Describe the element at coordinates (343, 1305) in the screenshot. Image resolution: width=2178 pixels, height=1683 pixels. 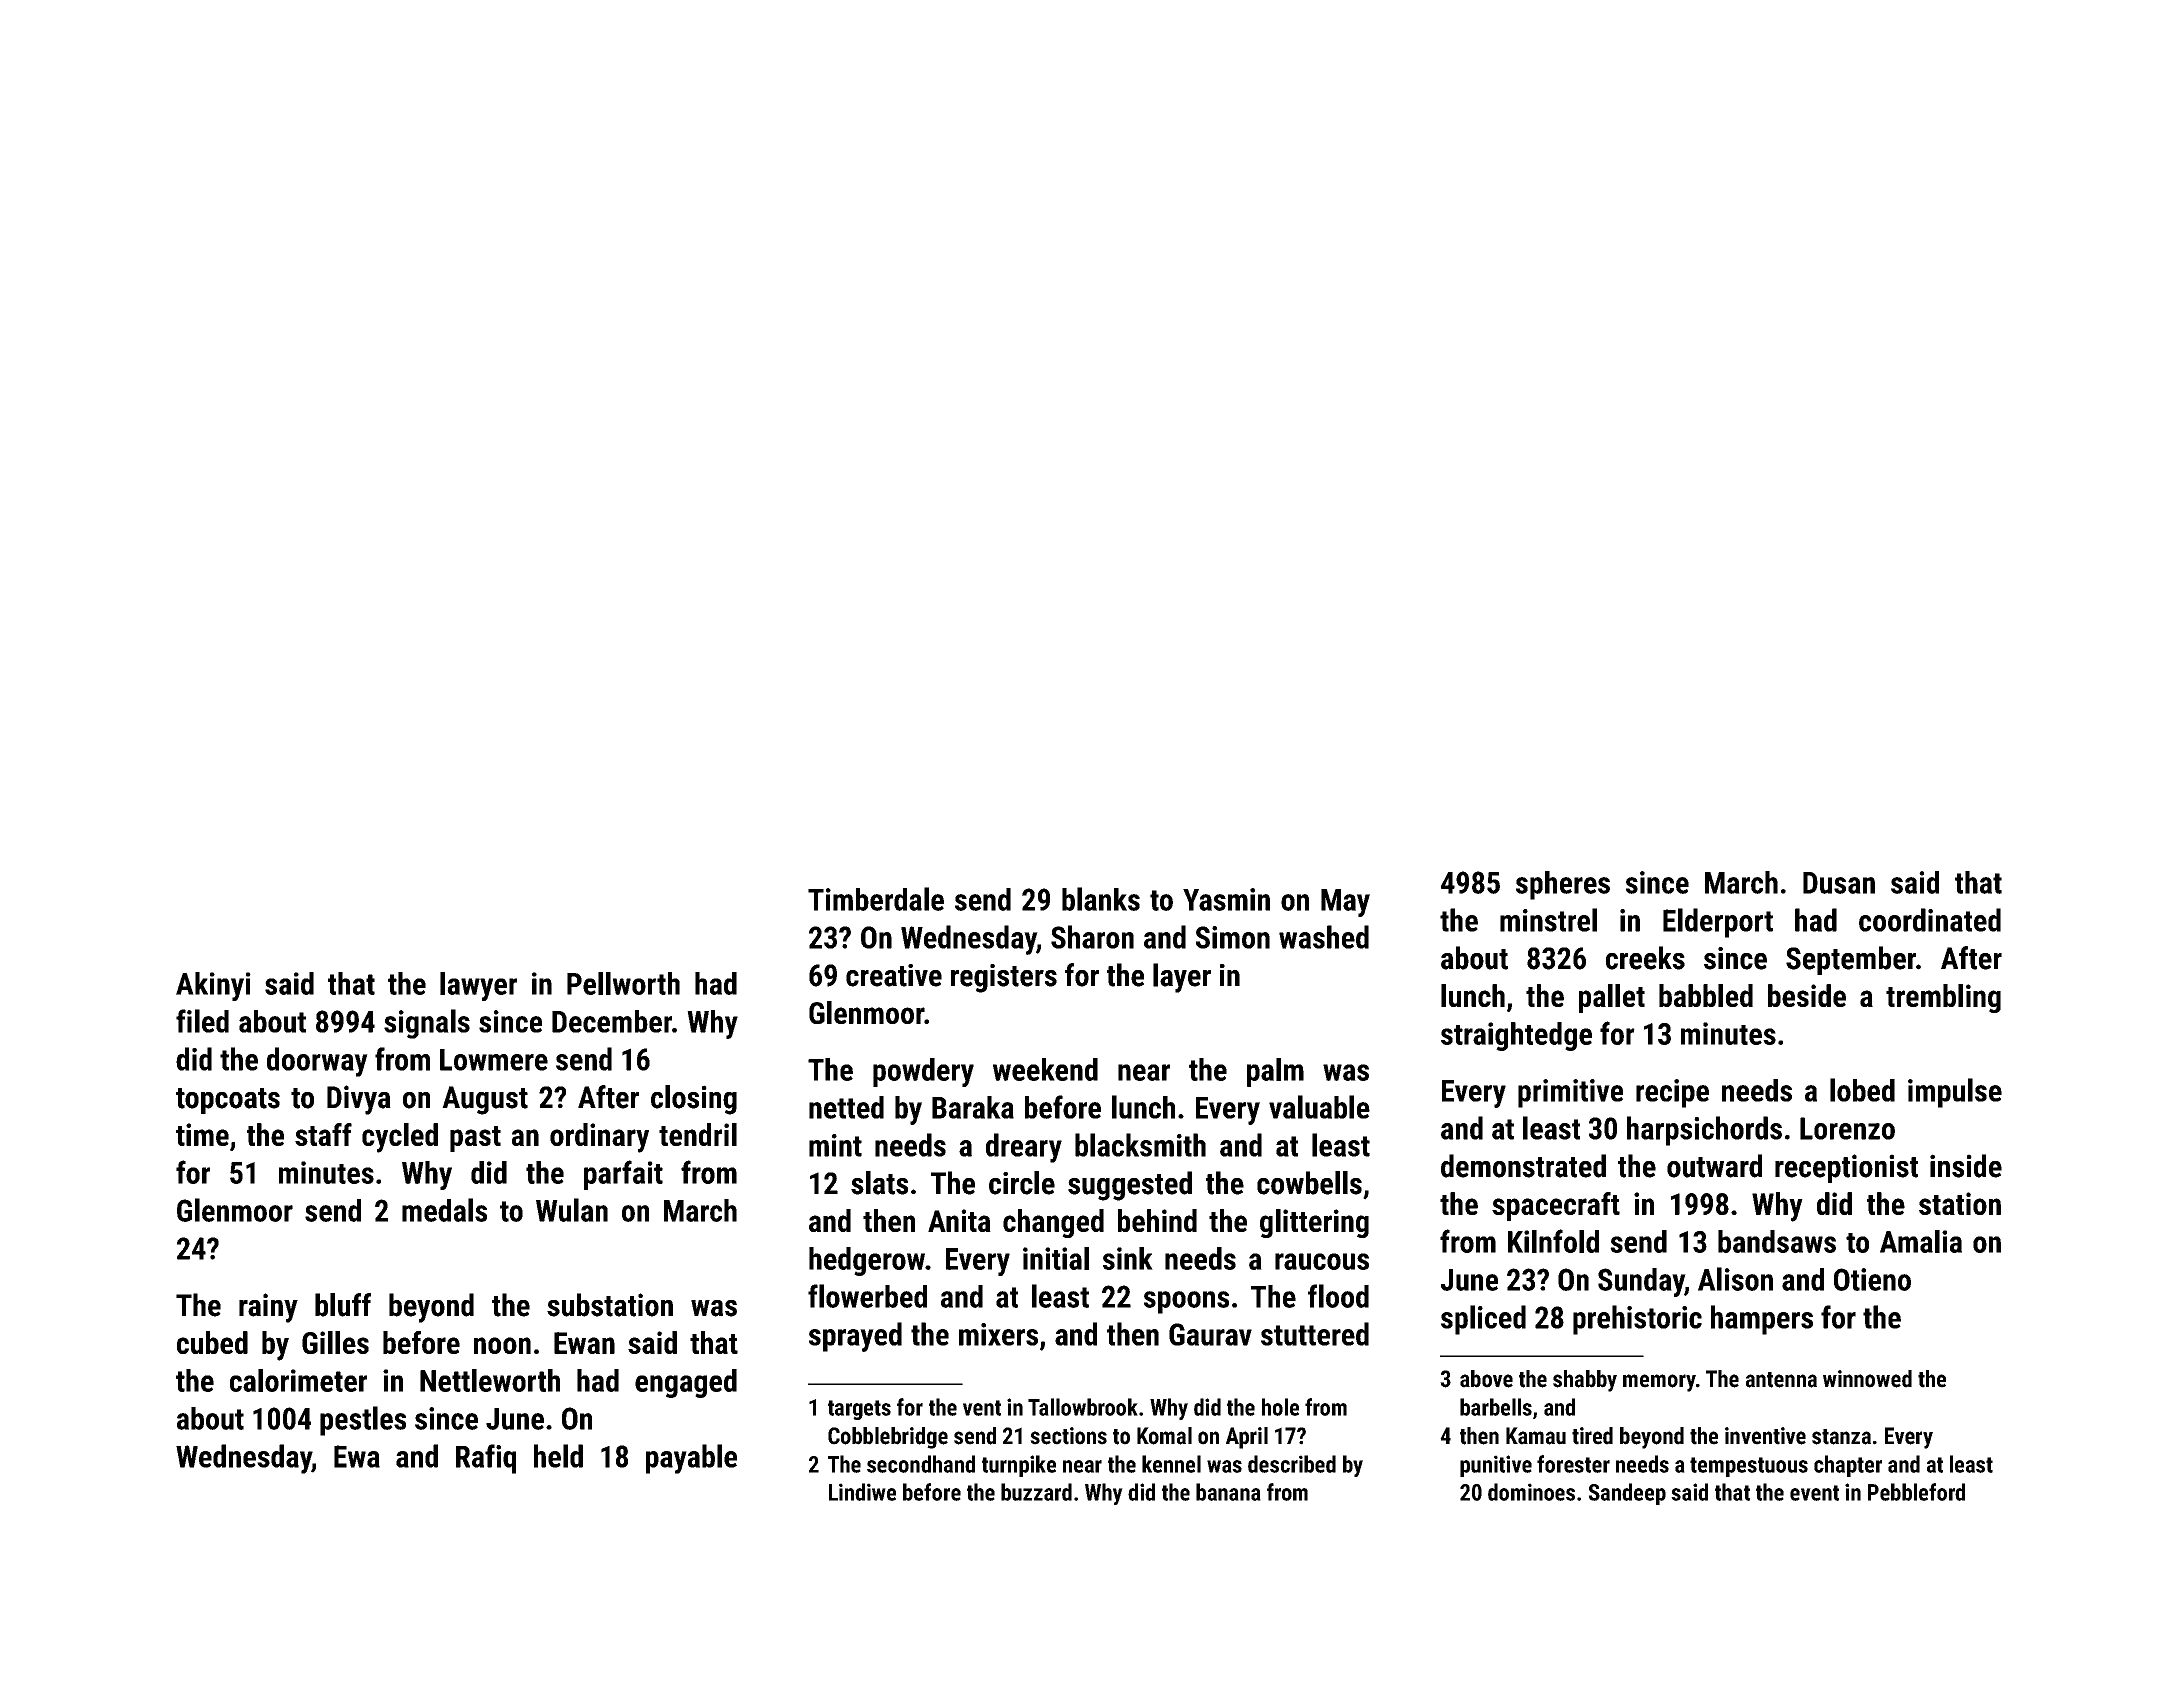
I see `bluff` at that location.
